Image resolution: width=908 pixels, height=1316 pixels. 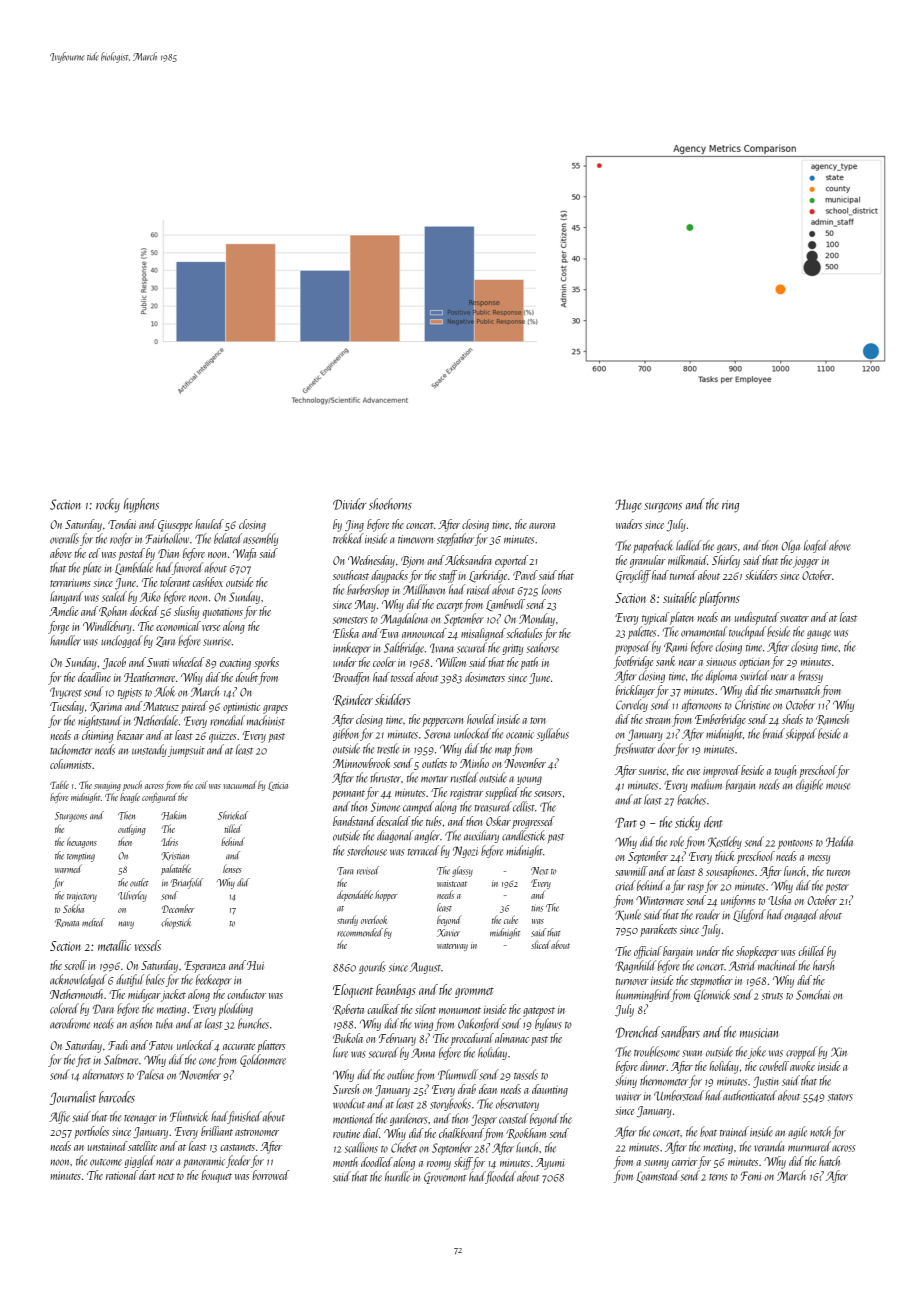 What do you see at coordinates (794, 618) in the screenshot?
I see `sweater` at bounding box center [794, 618].
